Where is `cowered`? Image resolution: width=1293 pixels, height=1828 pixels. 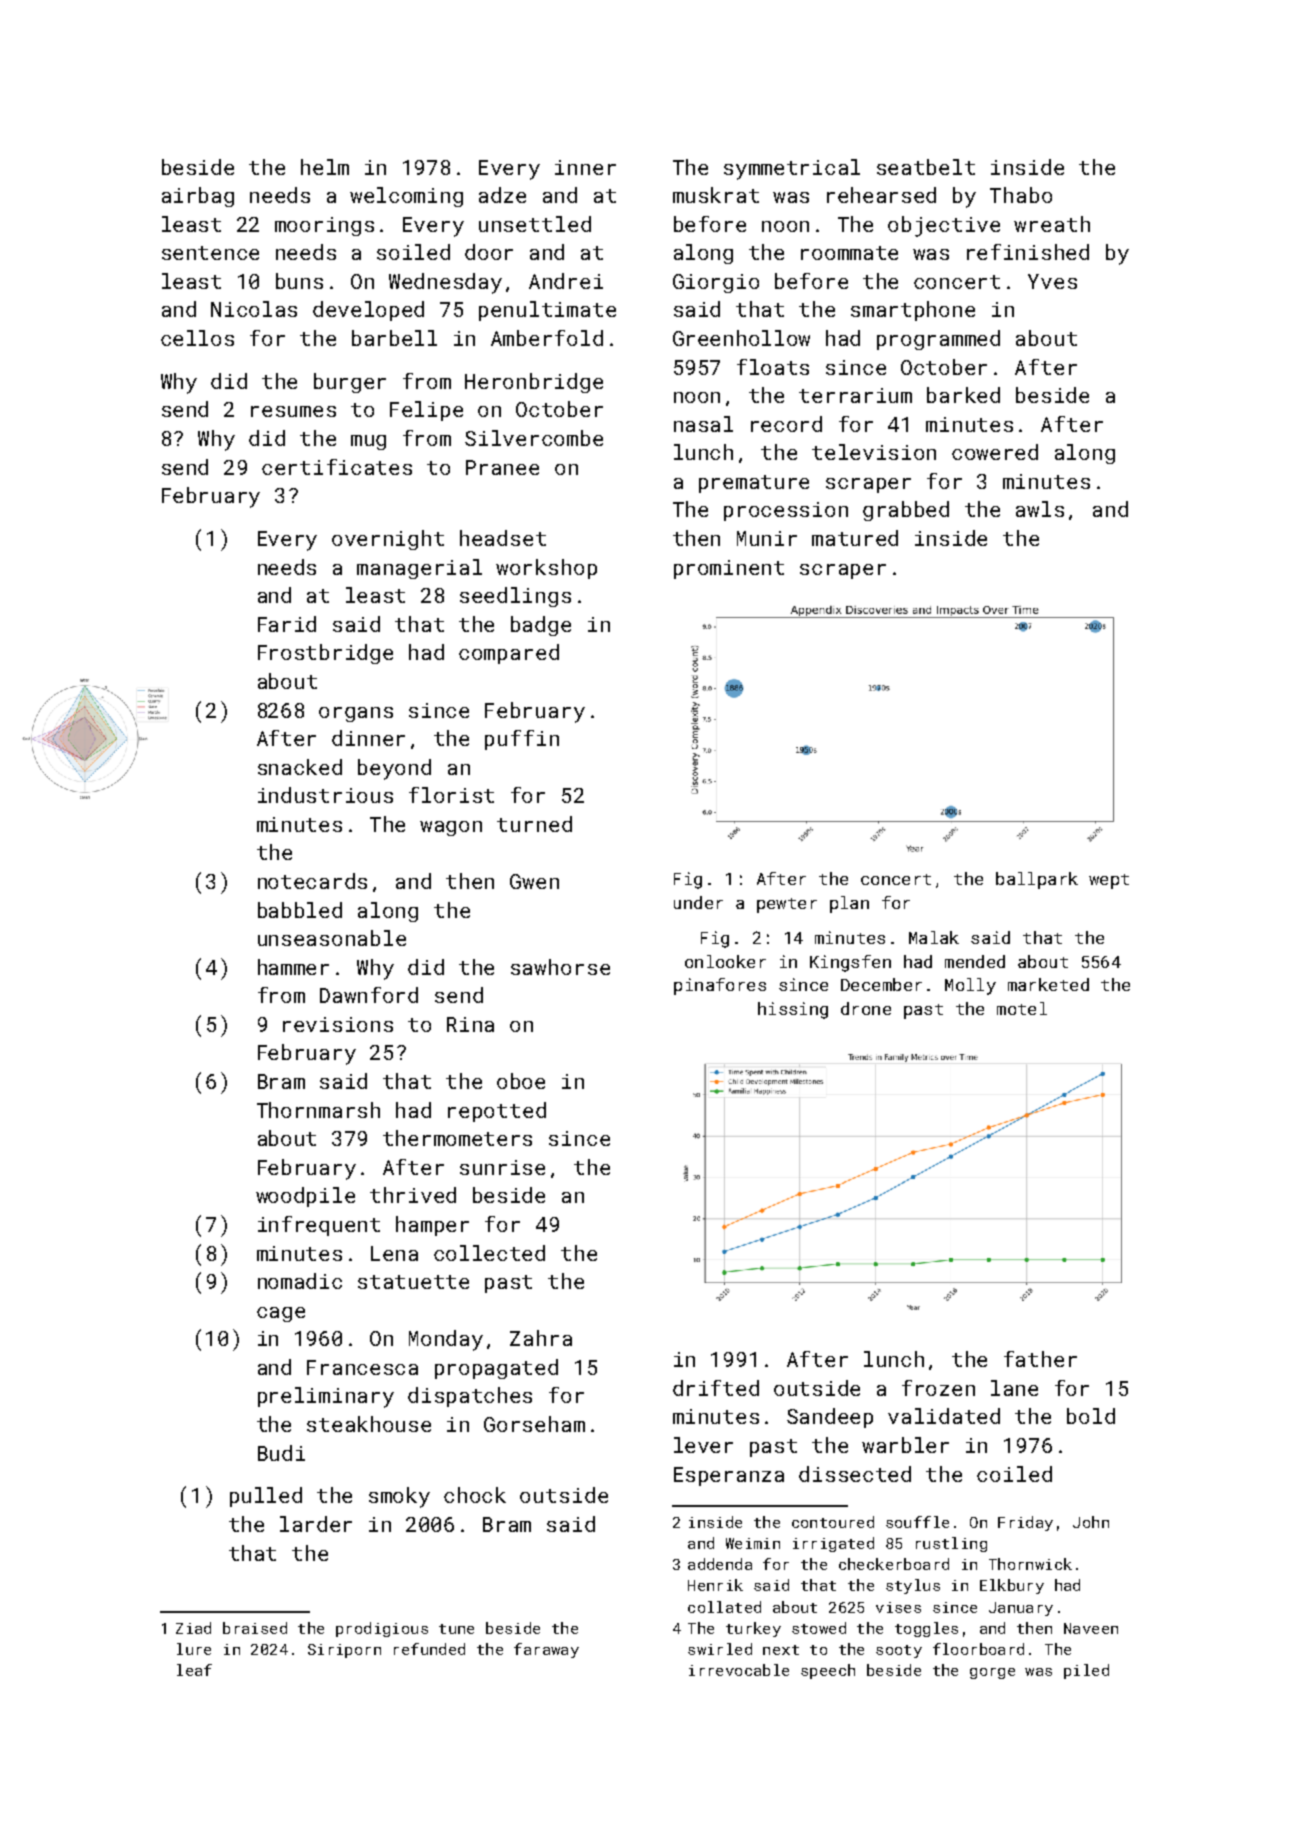
cowered is located at coordinates (995, 452).
